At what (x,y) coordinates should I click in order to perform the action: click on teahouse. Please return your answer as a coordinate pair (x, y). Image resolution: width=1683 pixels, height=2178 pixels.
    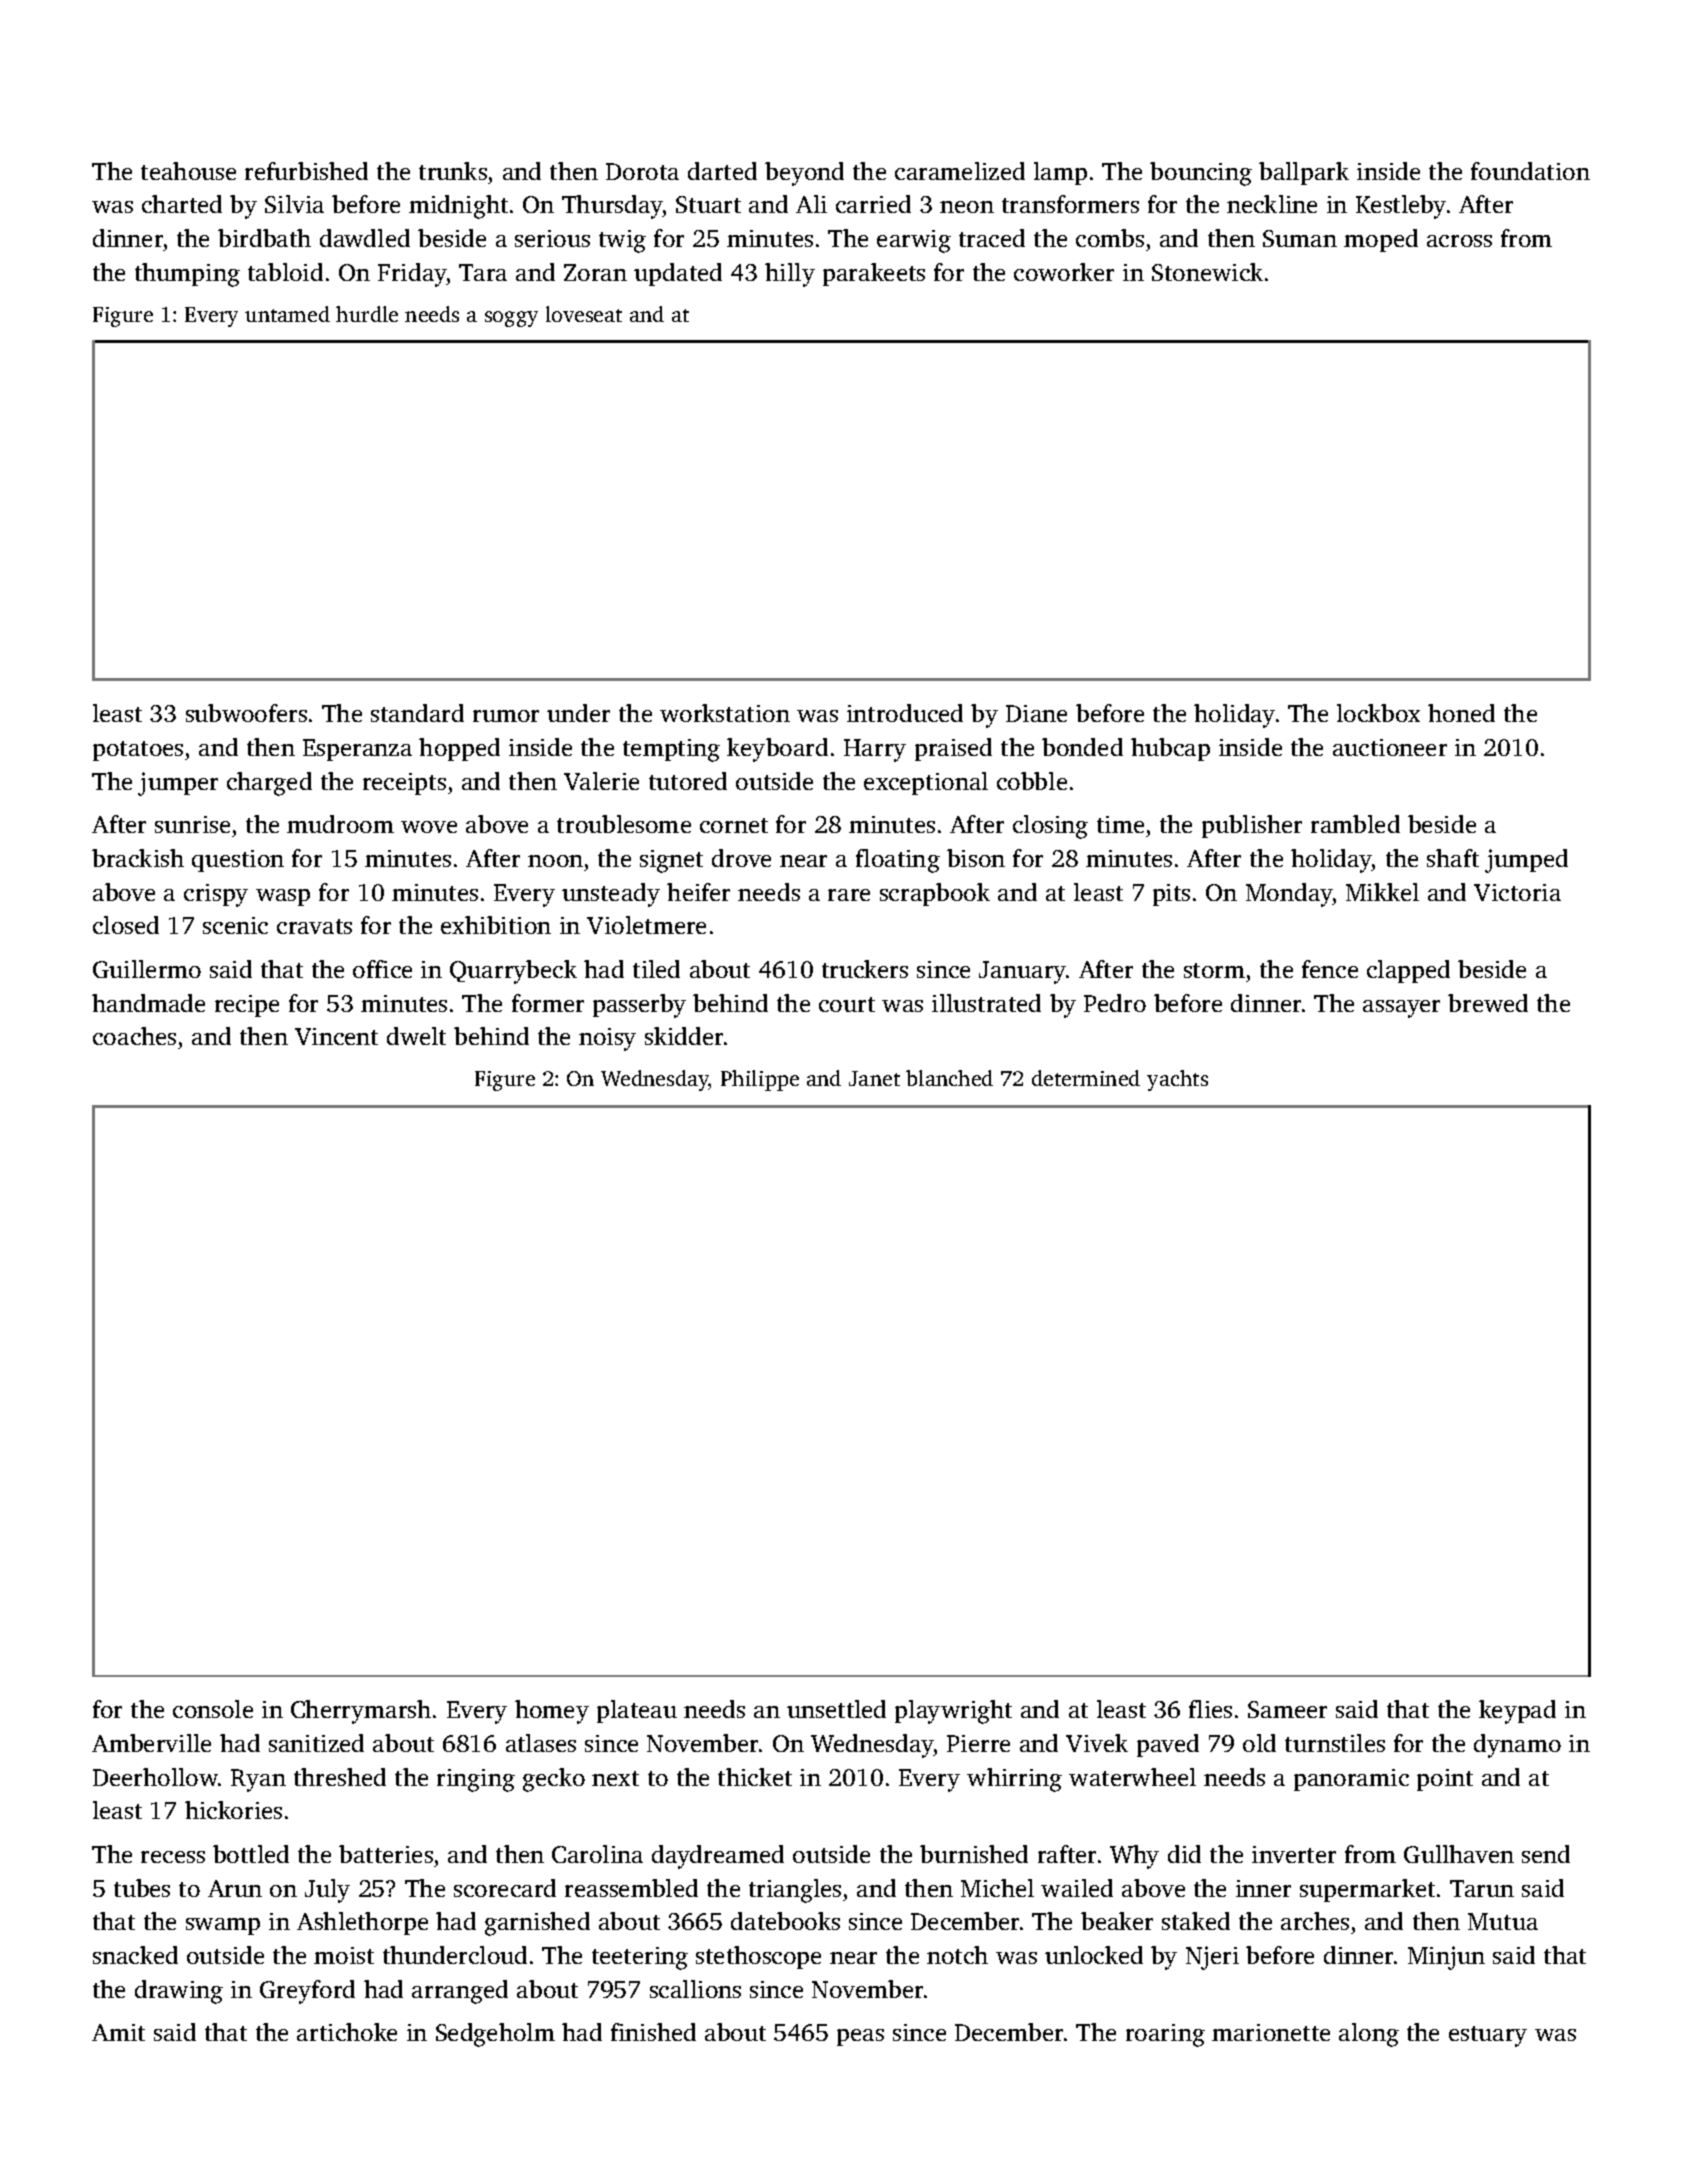
    Looking at the image, I should click on (188, 171).
